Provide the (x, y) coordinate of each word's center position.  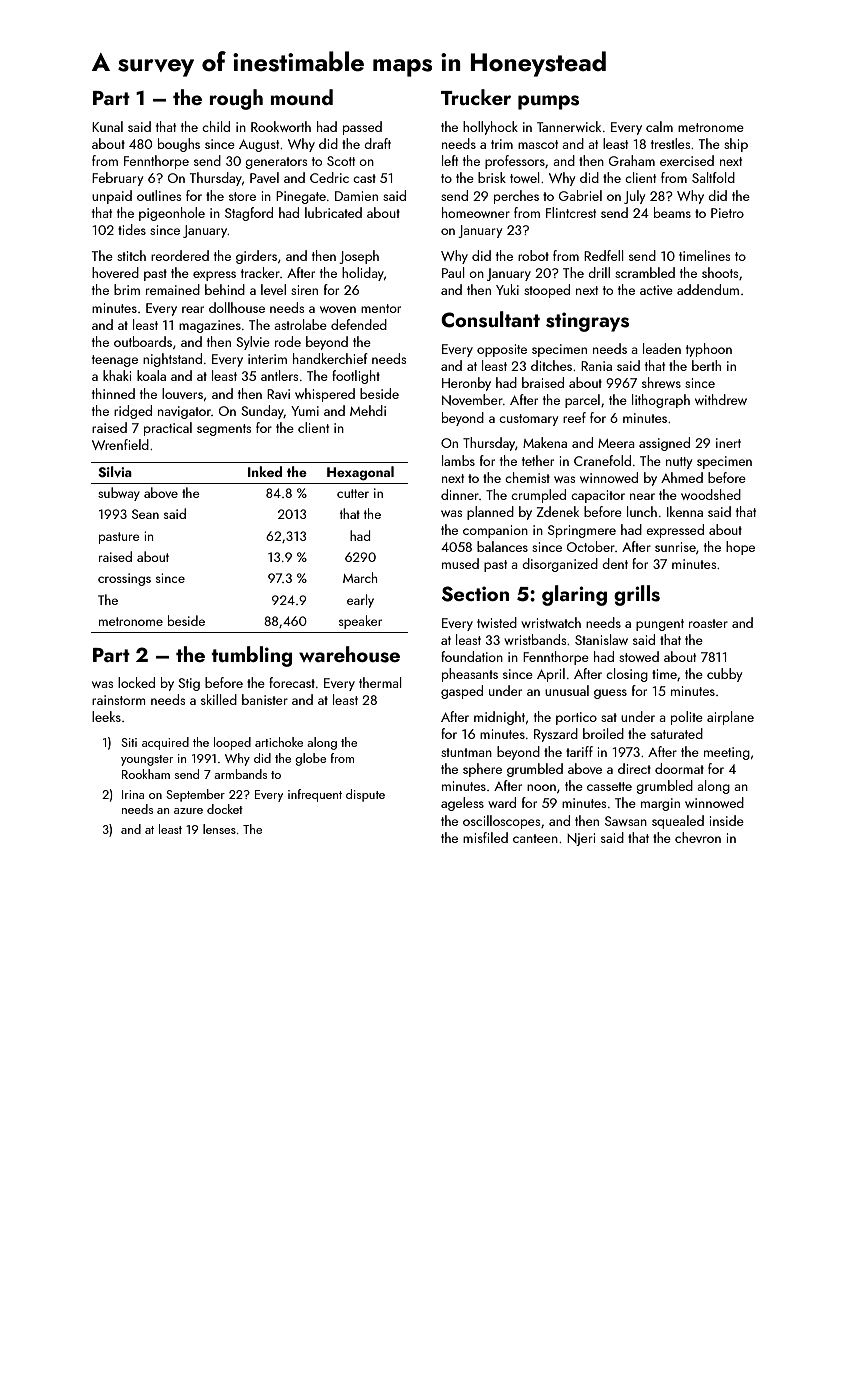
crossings (124, 579)
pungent (660, 625)
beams (672, 212)
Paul (453, 272)
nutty (679, 463)
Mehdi (368, 410)
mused (460, 563)
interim (267, 359)
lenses (219, 829)
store (242, 196)
